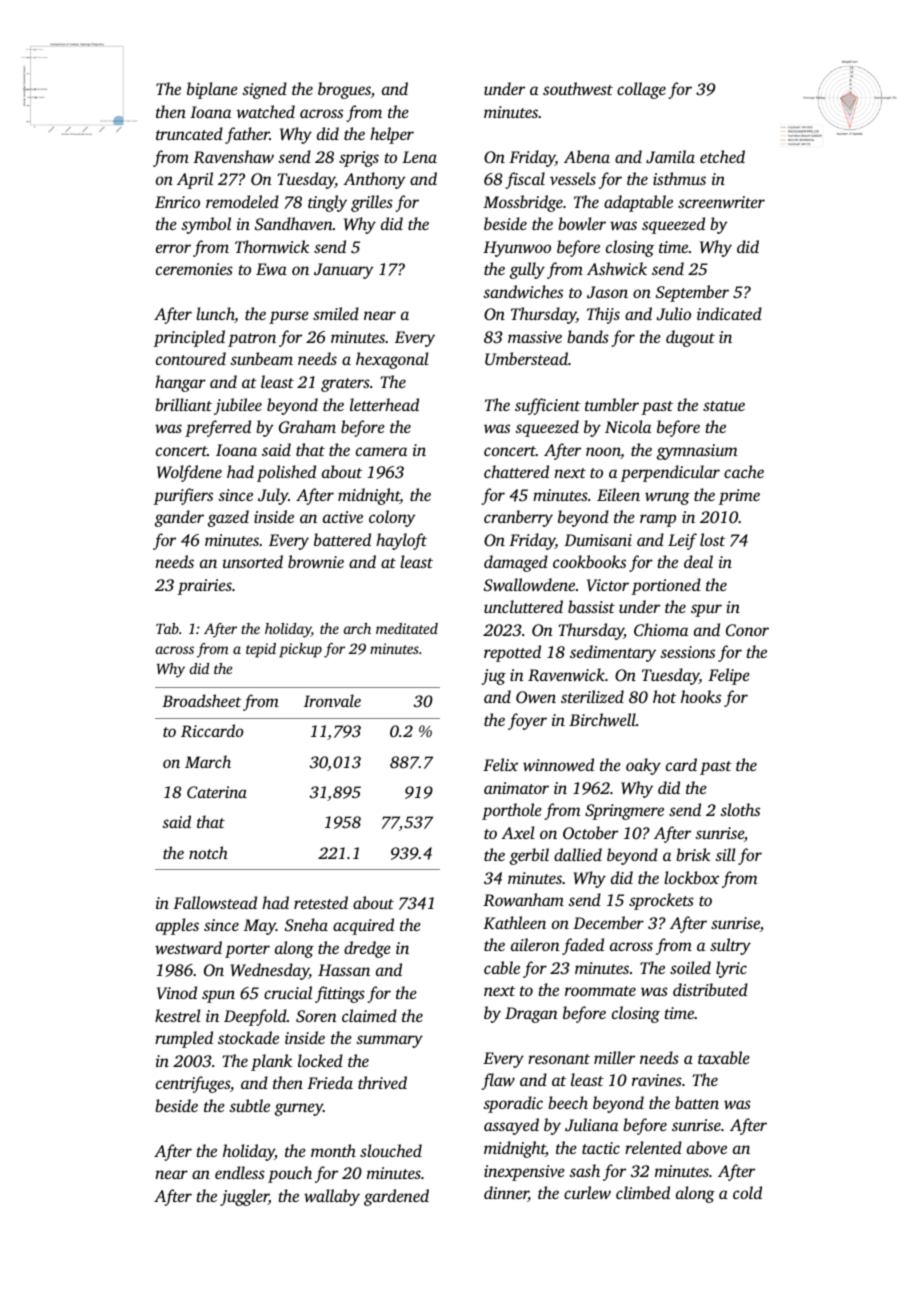 The width and height of the page is (924, 1311). I want to click on Hyunwoo, so click(517, 249).
